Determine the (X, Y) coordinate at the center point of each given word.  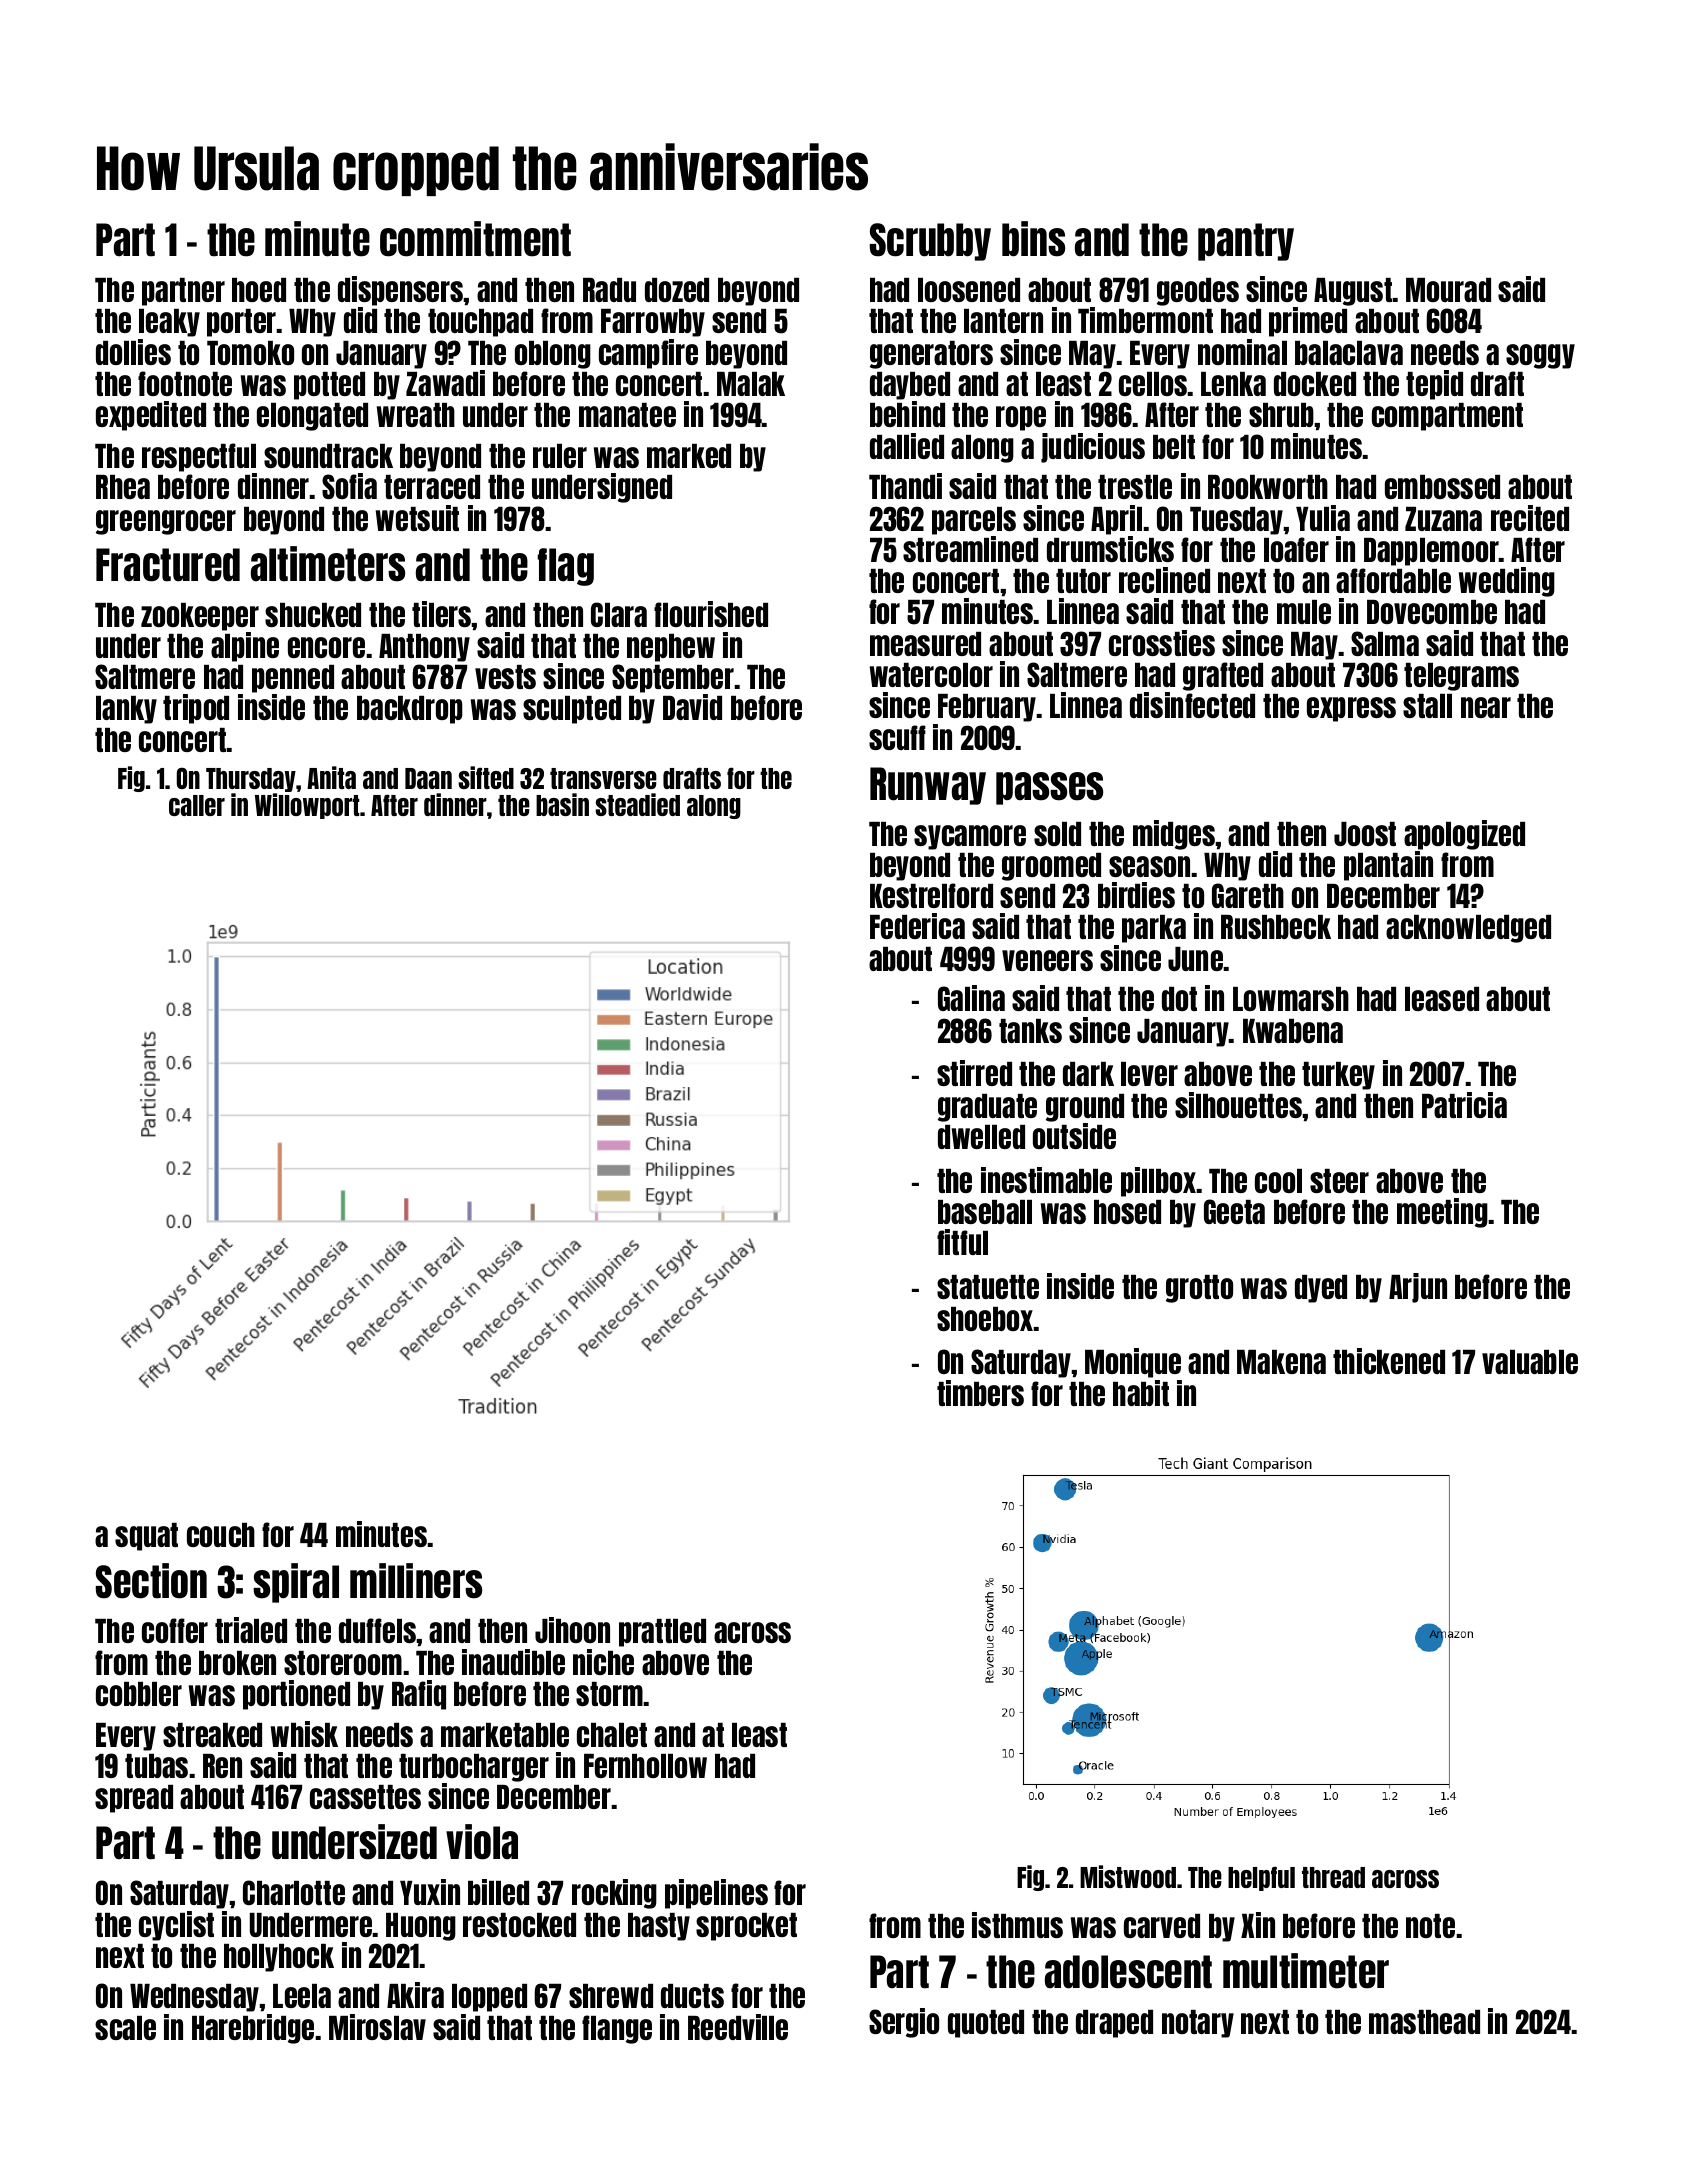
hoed (259, 290)
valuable (1530, 1362)
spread (134, 1799)
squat (146, 1537)
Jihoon (572, 1630)
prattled (662, 1633)
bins (1033, 239)
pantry (1246, 242)
